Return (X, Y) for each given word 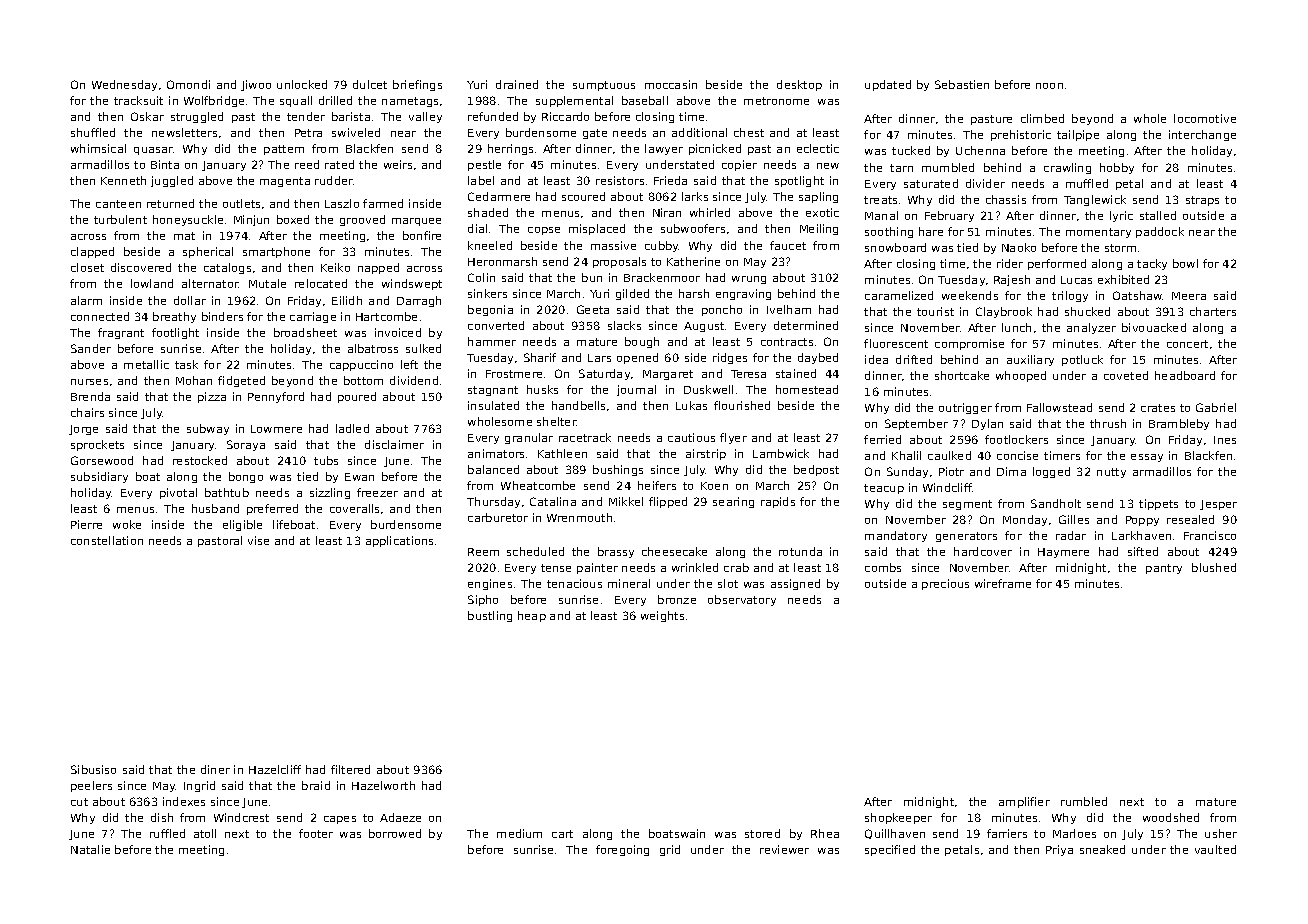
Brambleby (1179, 424)
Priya (1059, 850)
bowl (1185, 263)
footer (316, 833)
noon (1049, 86)
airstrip (706, 454)
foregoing (622, 850)
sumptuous (604, 86)
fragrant (121, 333)
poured (357, 397)
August (704, 327)
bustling (490, 616)
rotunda (800, 551)
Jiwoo (256, 85)
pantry (1164, 569)
